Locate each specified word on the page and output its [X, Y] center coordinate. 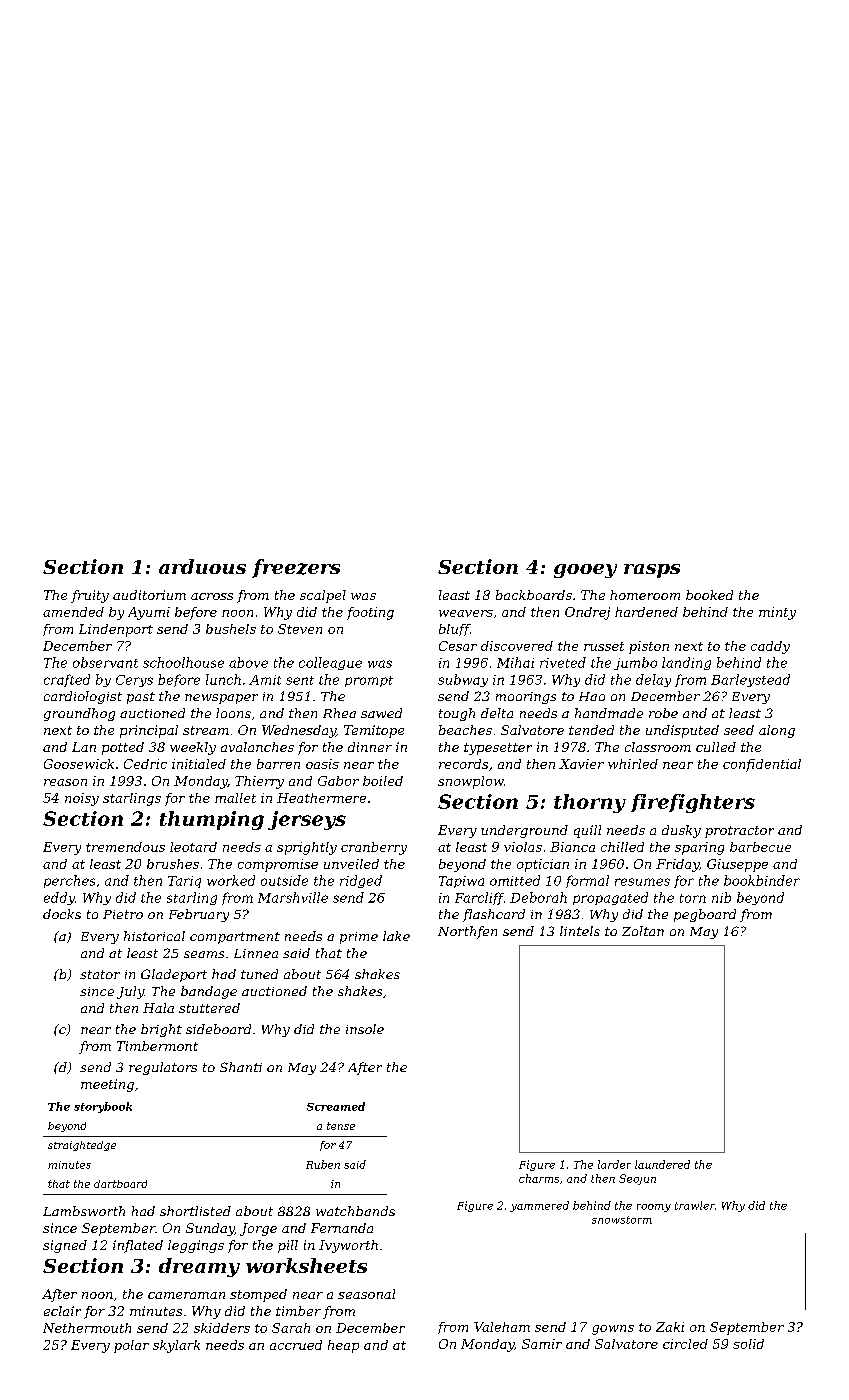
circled [685, 1344]
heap [343, 1346]
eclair [62, 1311]
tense [341, 1126]
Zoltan [643, 931]
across [212, 596]
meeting [107, 1085]
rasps [652, 571]
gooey [585, 571]
